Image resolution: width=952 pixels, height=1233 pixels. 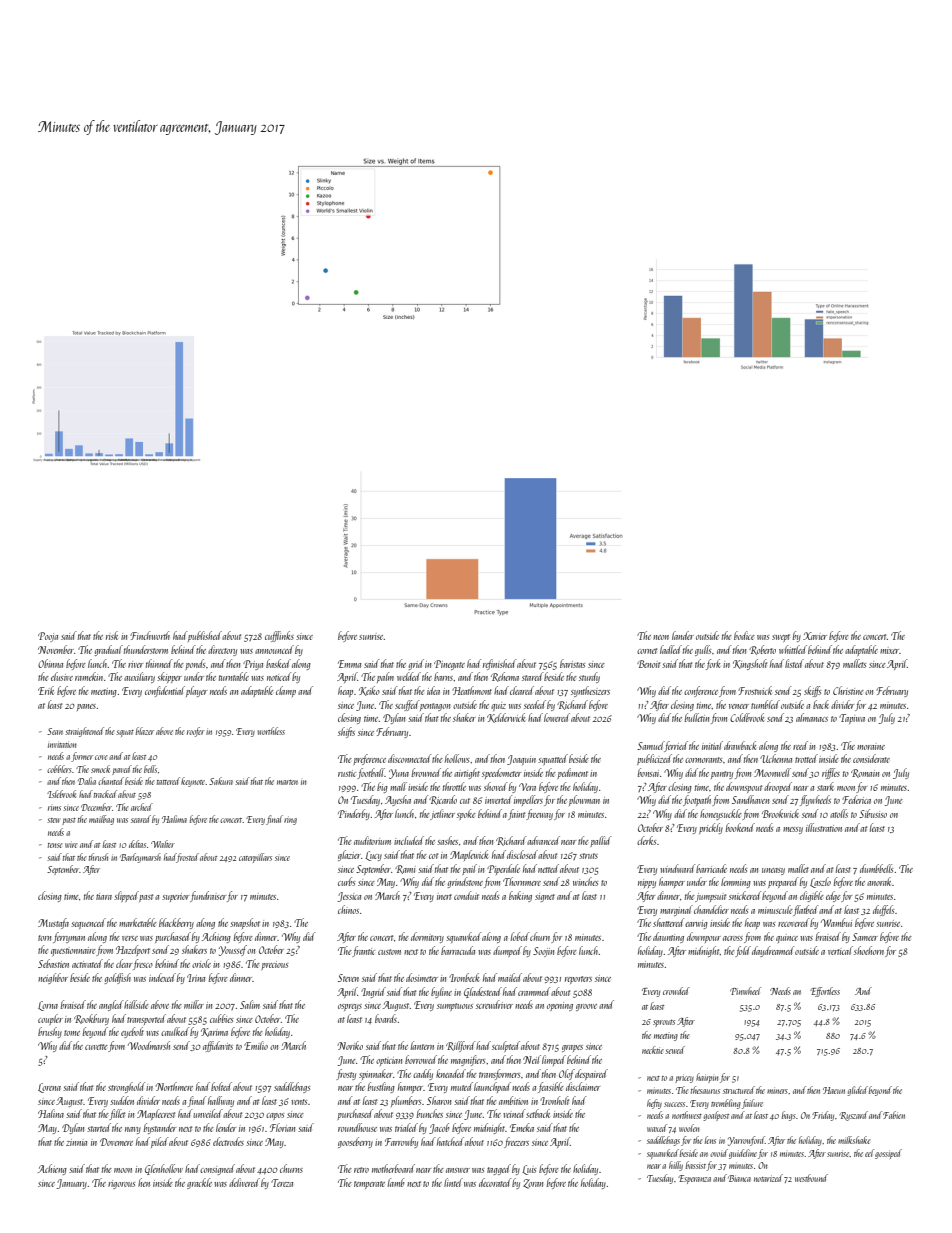 I want to click on Rami, so click(x=405, y=869).
